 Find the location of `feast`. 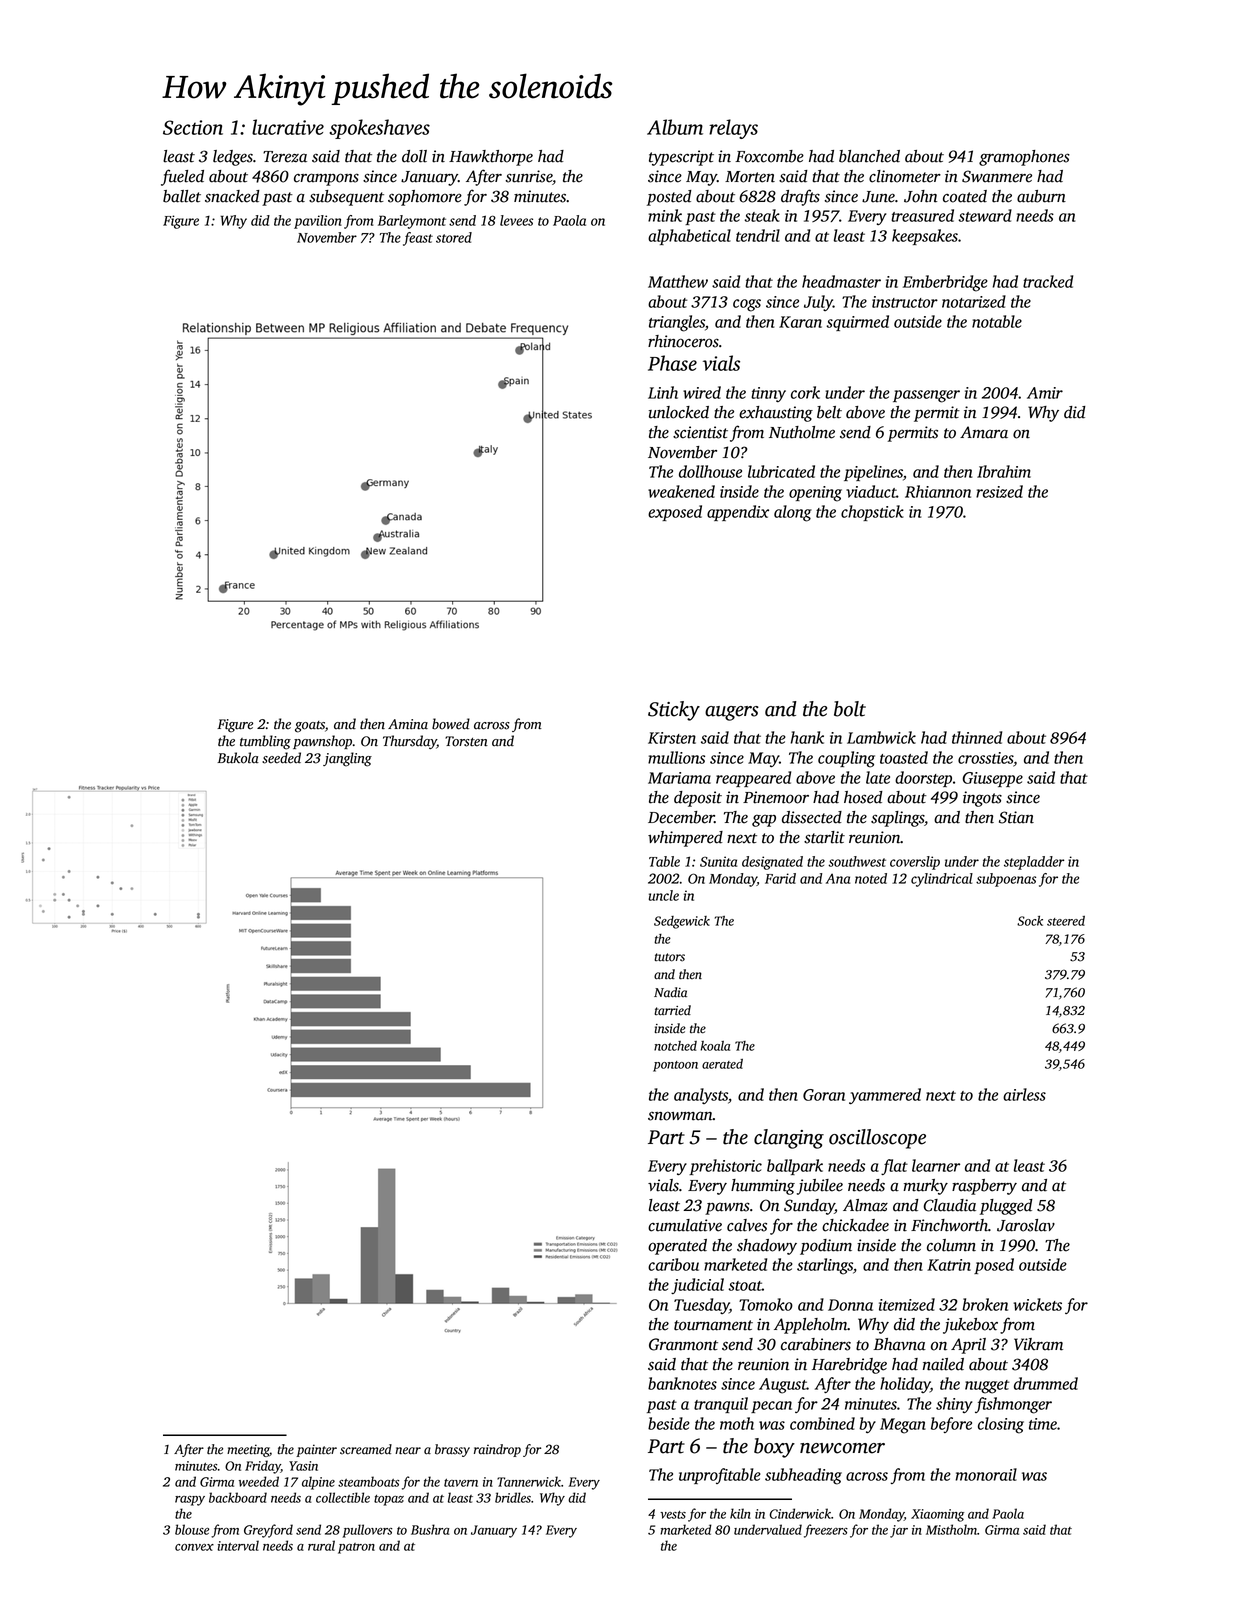

feast is located at coordinates (418, 239).
